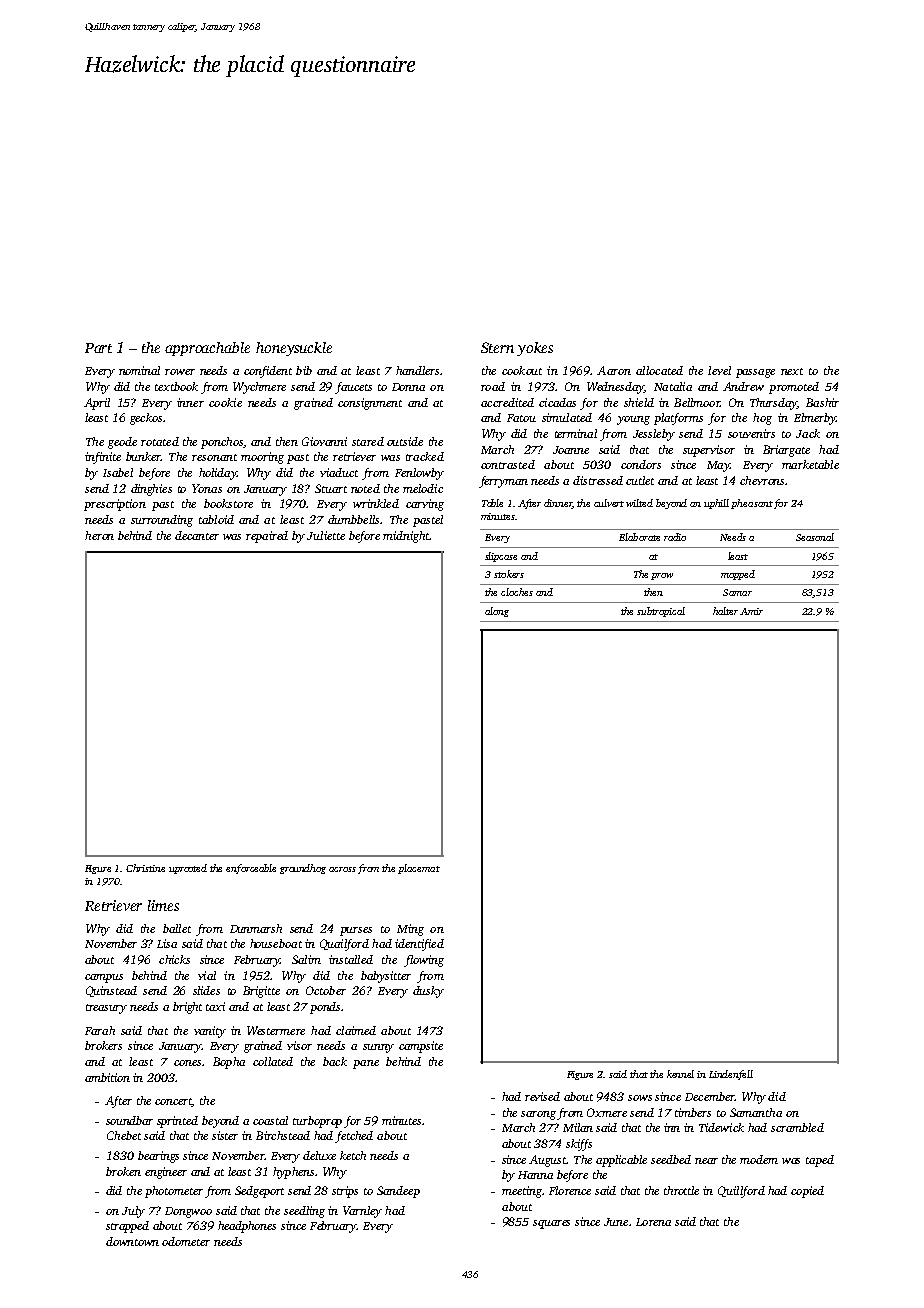 This image has height=1308, width=924. What do you see at coordinates (751, 611) in the image?
I see `Amir` at bounding box center [751, 611].
